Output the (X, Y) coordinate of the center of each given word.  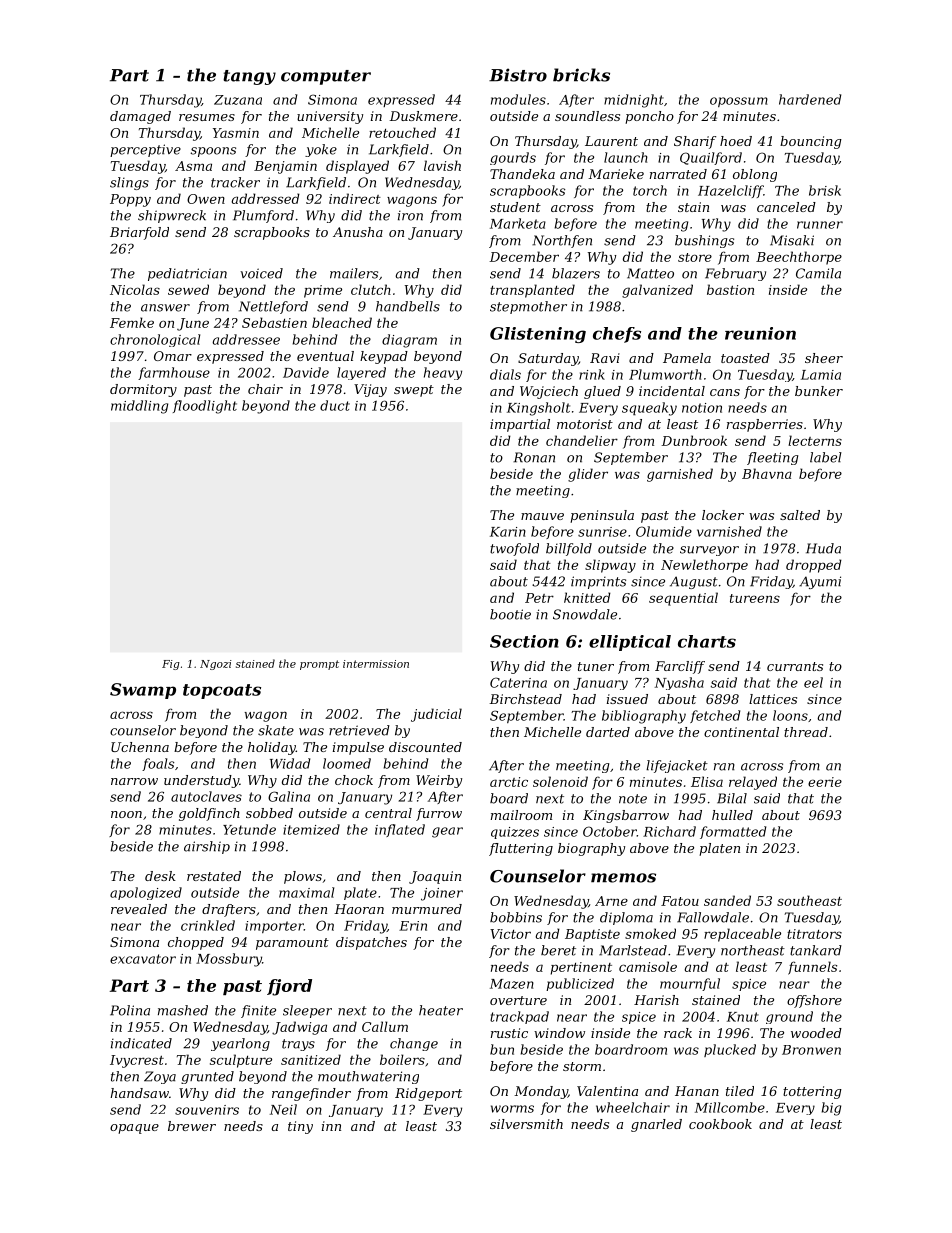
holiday (272, 748)
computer (326, 77)
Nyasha (679, 683)
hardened (810, 99)
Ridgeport (428, 1094)
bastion (730, 289)
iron (410, 215)
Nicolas (135, 289)
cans (725, 392)
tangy (249, 77)
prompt (319, 665)
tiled (740, 1091)
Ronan (534, 457)
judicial (436, 715)
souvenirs (207, 1110)
